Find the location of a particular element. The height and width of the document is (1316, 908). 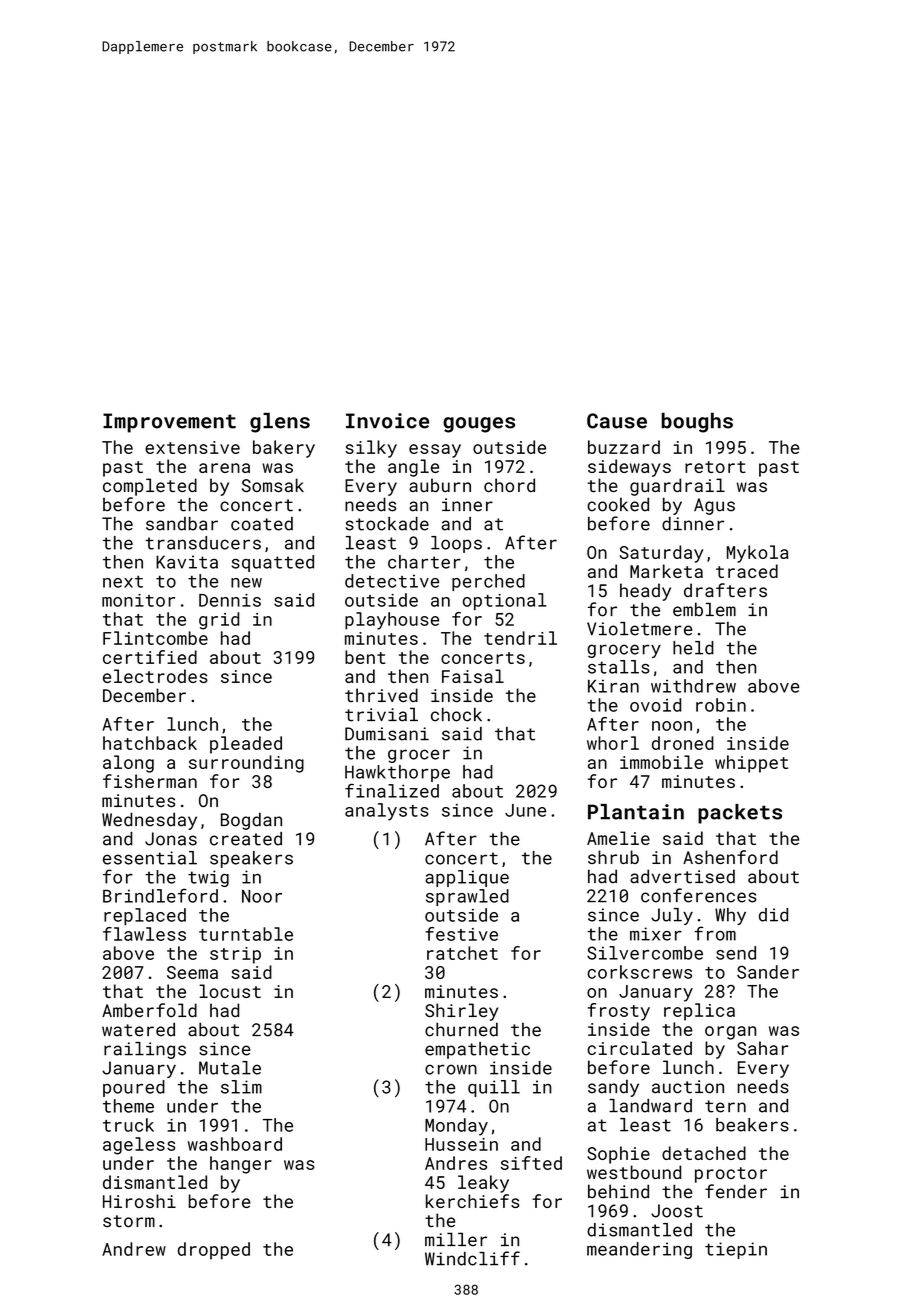

auburn is located at coordinates (440, 485).
